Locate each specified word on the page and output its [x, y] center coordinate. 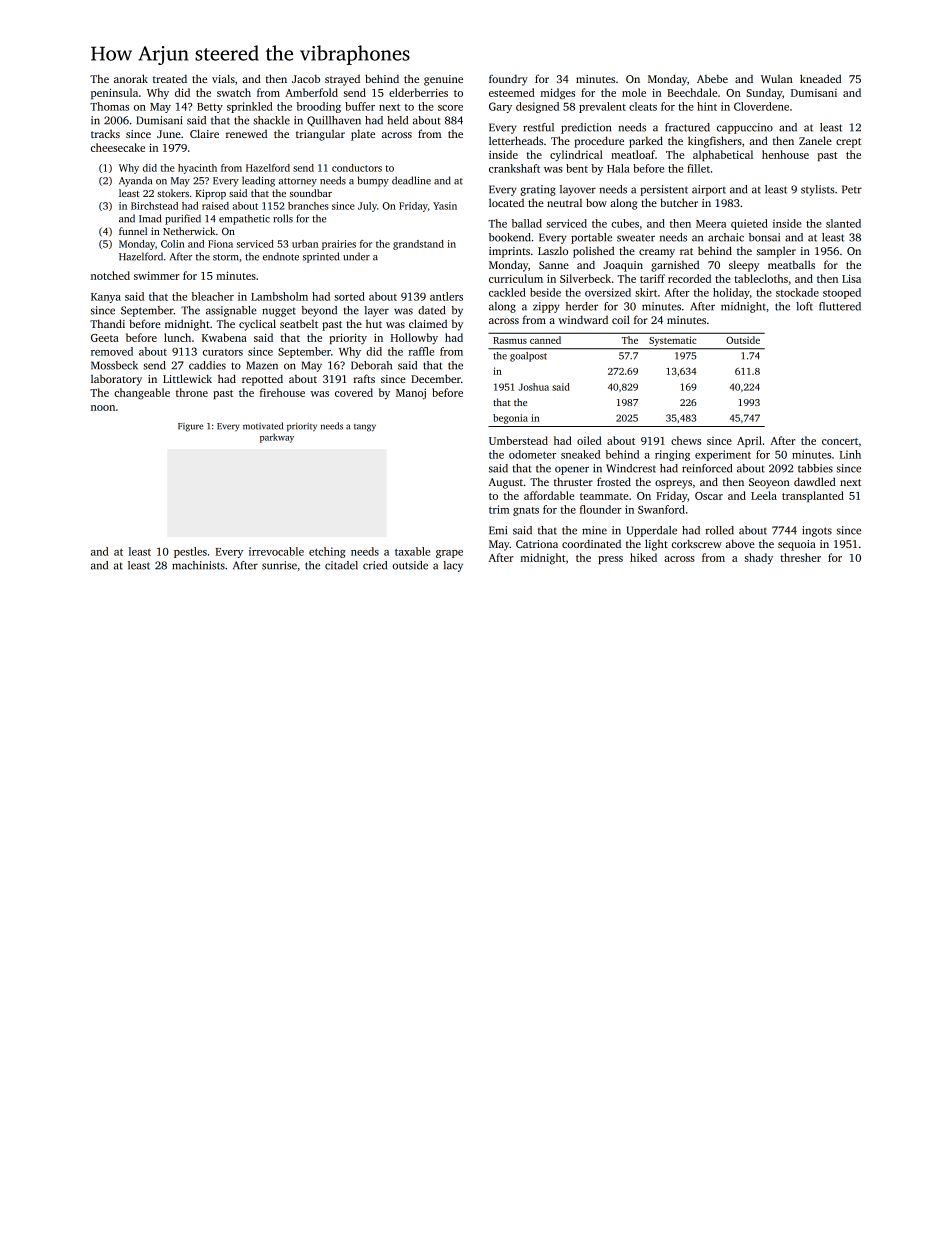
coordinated [591, 543]
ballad [527, 223]
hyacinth [197, 169]
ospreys [673, 484]
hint [707, 106]
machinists [198, 565]
